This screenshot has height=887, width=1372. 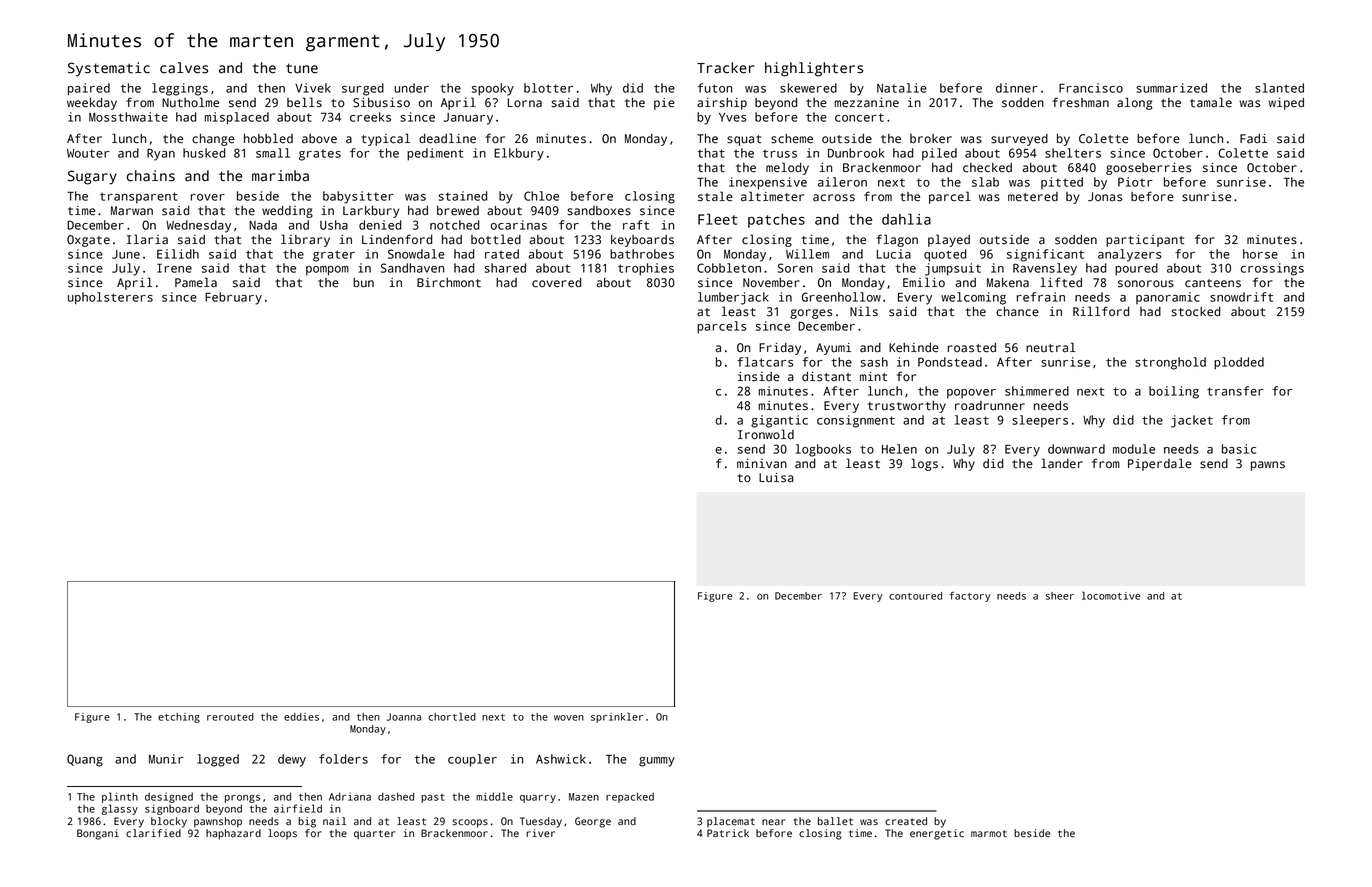 I want to click on shelters, so click(x=1073, y=153).
